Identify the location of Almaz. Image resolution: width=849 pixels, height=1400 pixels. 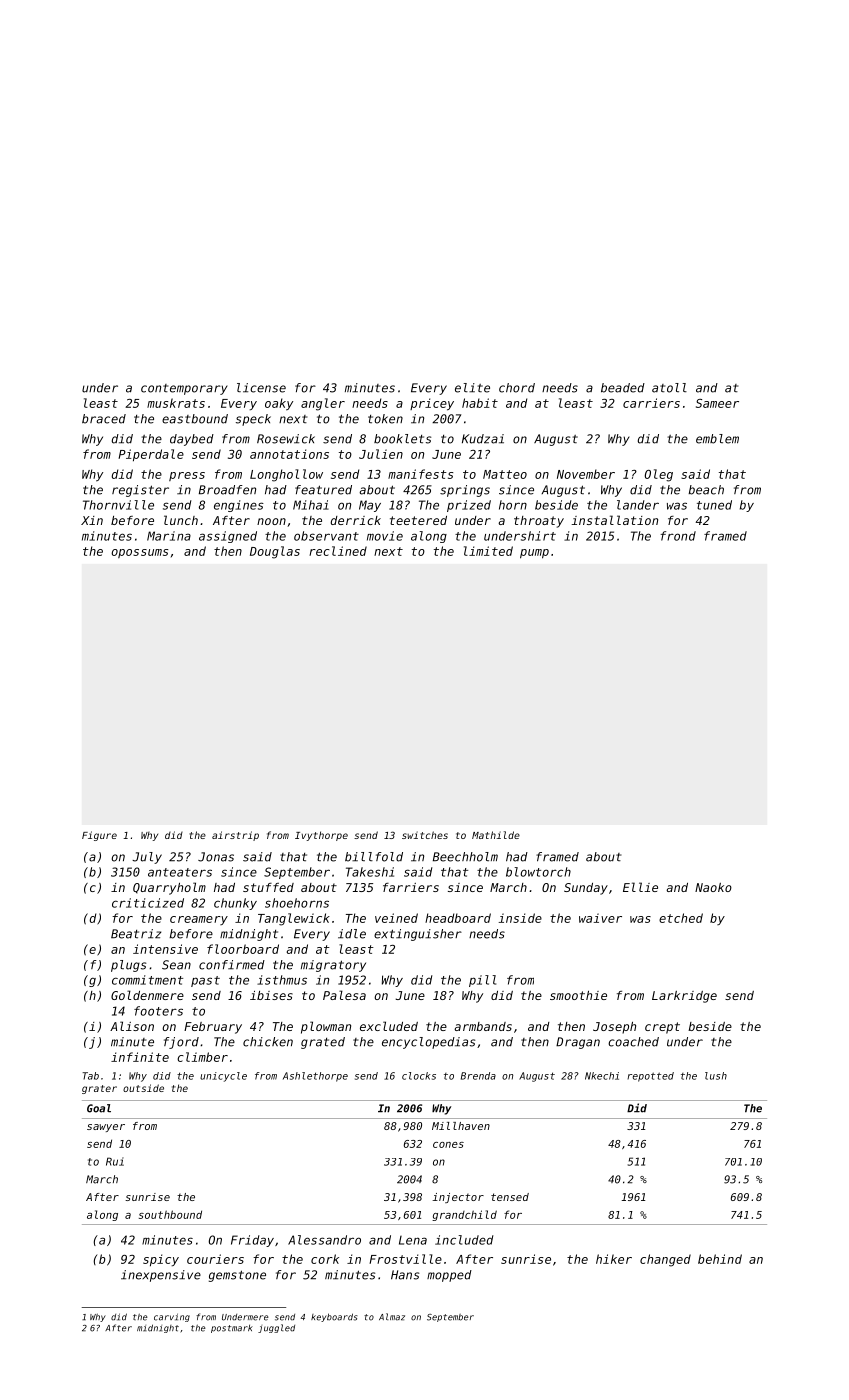
(392, 1317).
